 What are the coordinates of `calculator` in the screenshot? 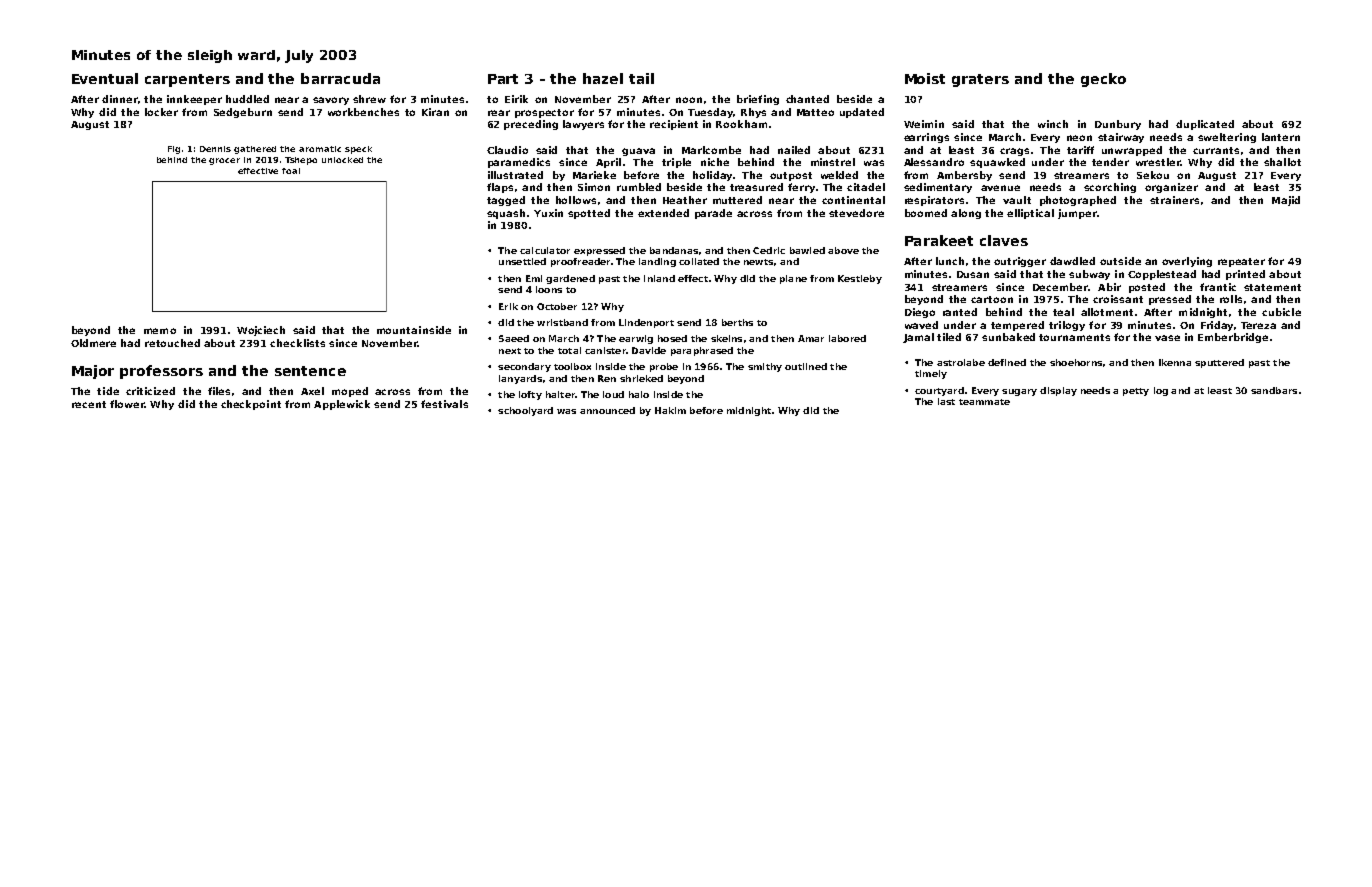 It's located at (545, 250).
